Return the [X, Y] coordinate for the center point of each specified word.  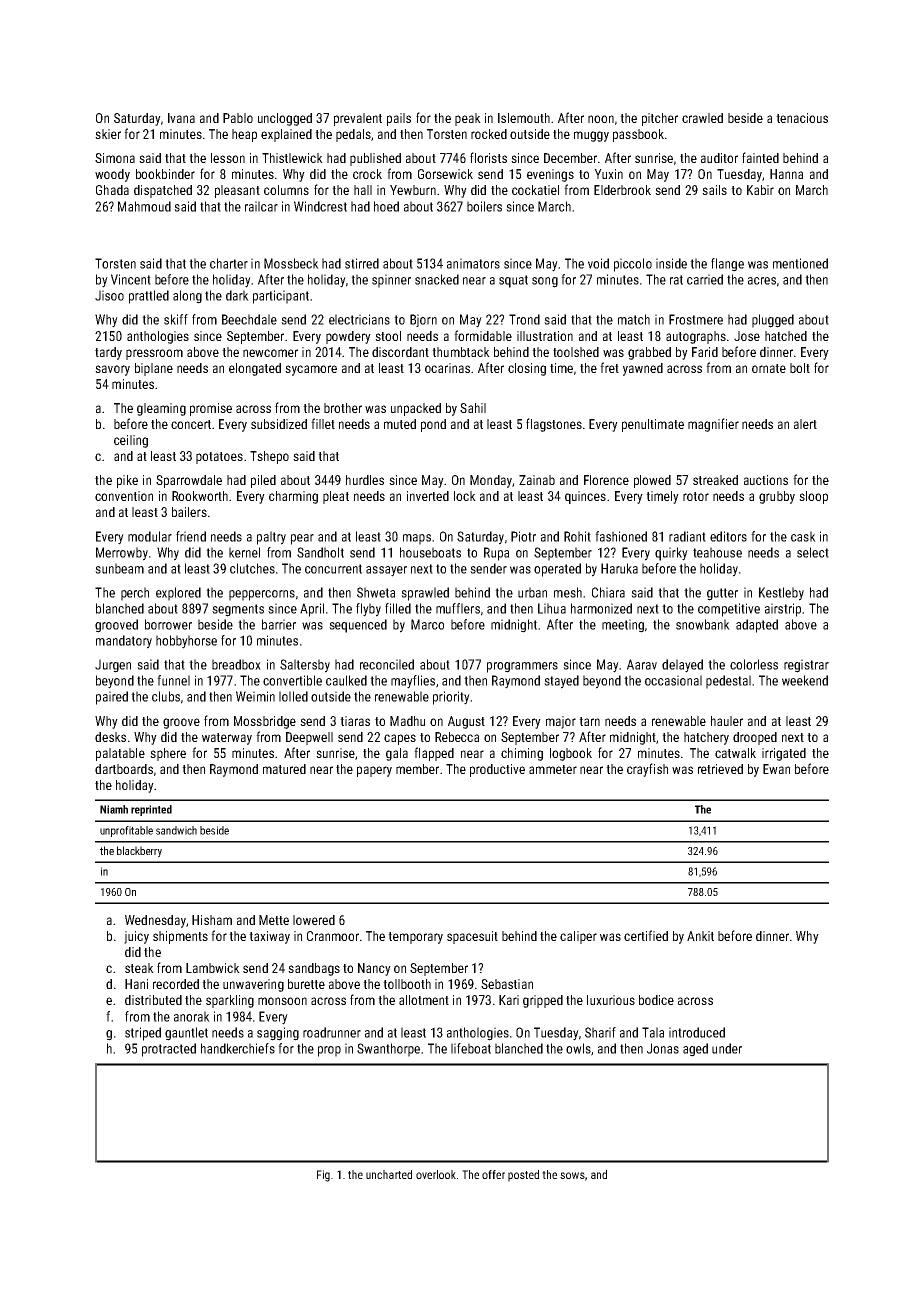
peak [468, 119]
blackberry [139, 851]
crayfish [647, 770]
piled [263, 481]
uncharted [389, 1174]
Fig [323, 1176]
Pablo [238, 118]
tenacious [802, 118]
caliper [578, 937]
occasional [673, 680]
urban [532, 592]
